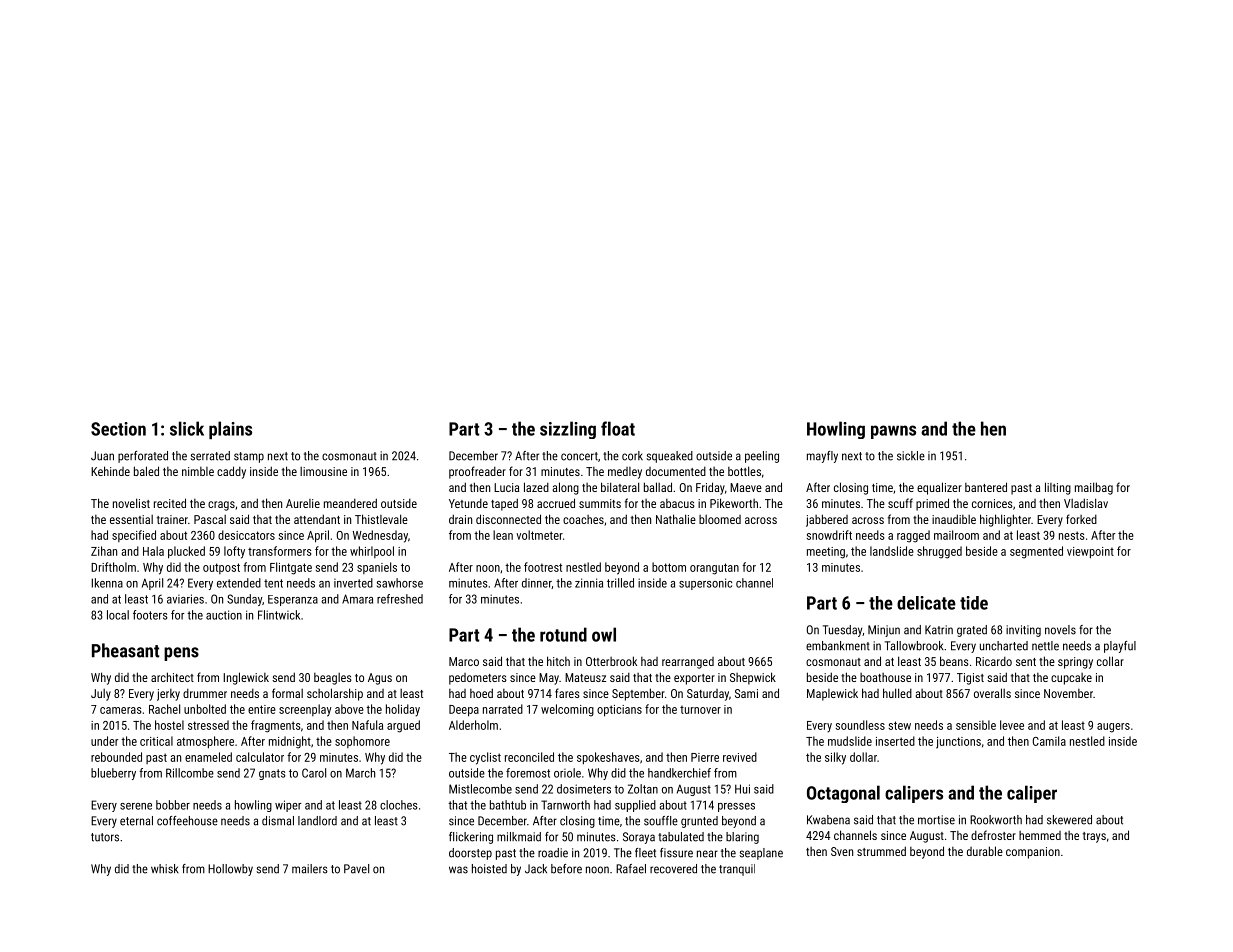 Image resolution: width=1233 pixels, height=952 pixels. What do you see at coordinates (954, 661) in the document?
I see `beans` at bounding box center [954, 661].
